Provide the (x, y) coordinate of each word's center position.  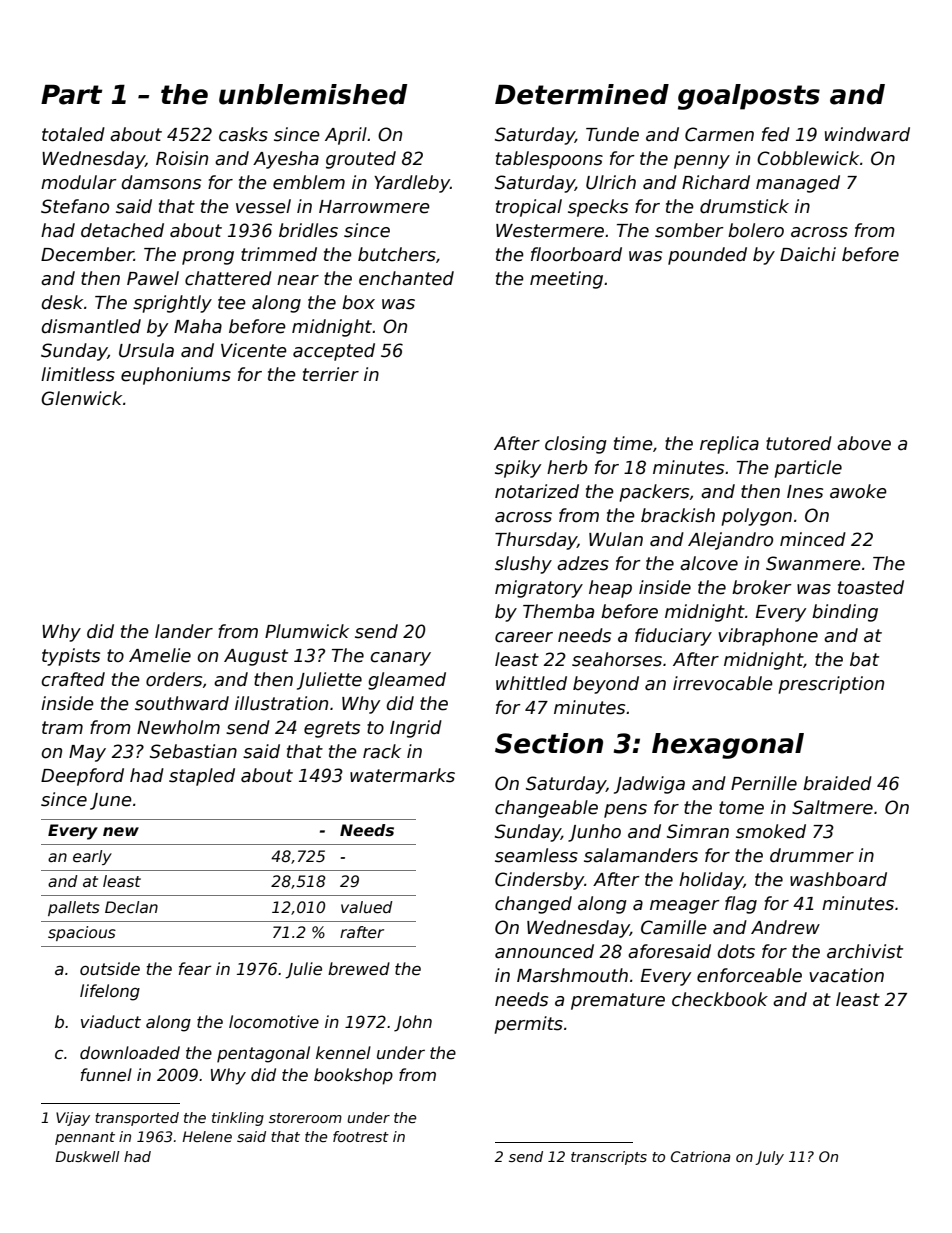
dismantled (91, 326)
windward (867, 134)
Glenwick (81, 398)
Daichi (808, 254)
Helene (207, 1136)
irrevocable (723, 683)
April (346, 136)
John (413, 1023)
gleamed (407, 681)
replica (729, 445)
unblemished (313, 94)
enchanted (406, 278)
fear (195, 969)
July (769, 1158)
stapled (202, 777)
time (633, 443)
